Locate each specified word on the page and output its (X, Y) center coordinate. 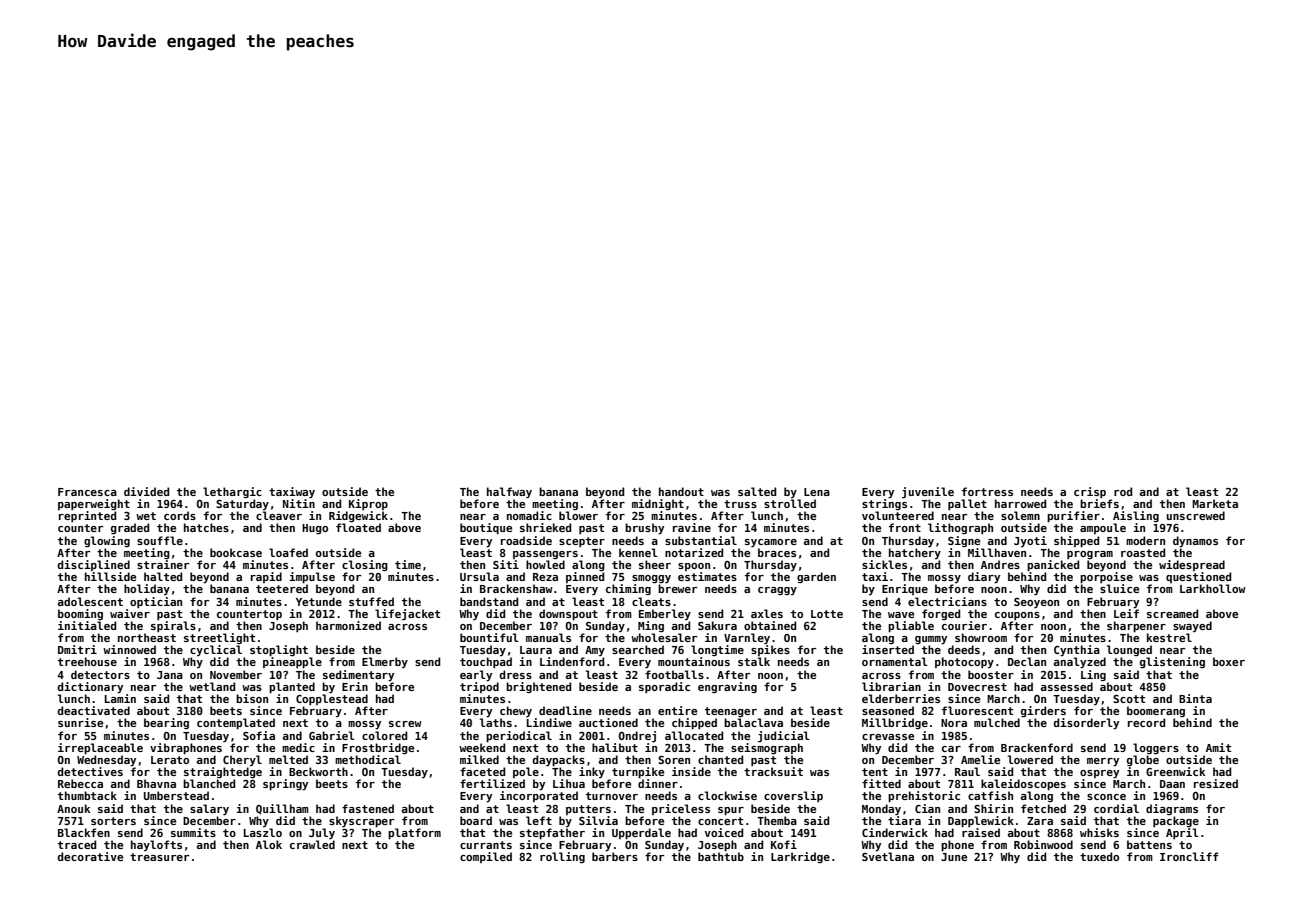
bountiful (489, 637)
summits (193, 832)
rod (1123, 491)
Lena (817, 492)
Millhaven (997, 552)
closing (365, 565)
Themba (777, 820)
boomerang (1156, 711)
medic (298, 747)
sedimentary (358, 675)
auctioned (608, 722)
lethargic (232, 492)
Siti (506, 564)
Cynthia (1077, 651)
